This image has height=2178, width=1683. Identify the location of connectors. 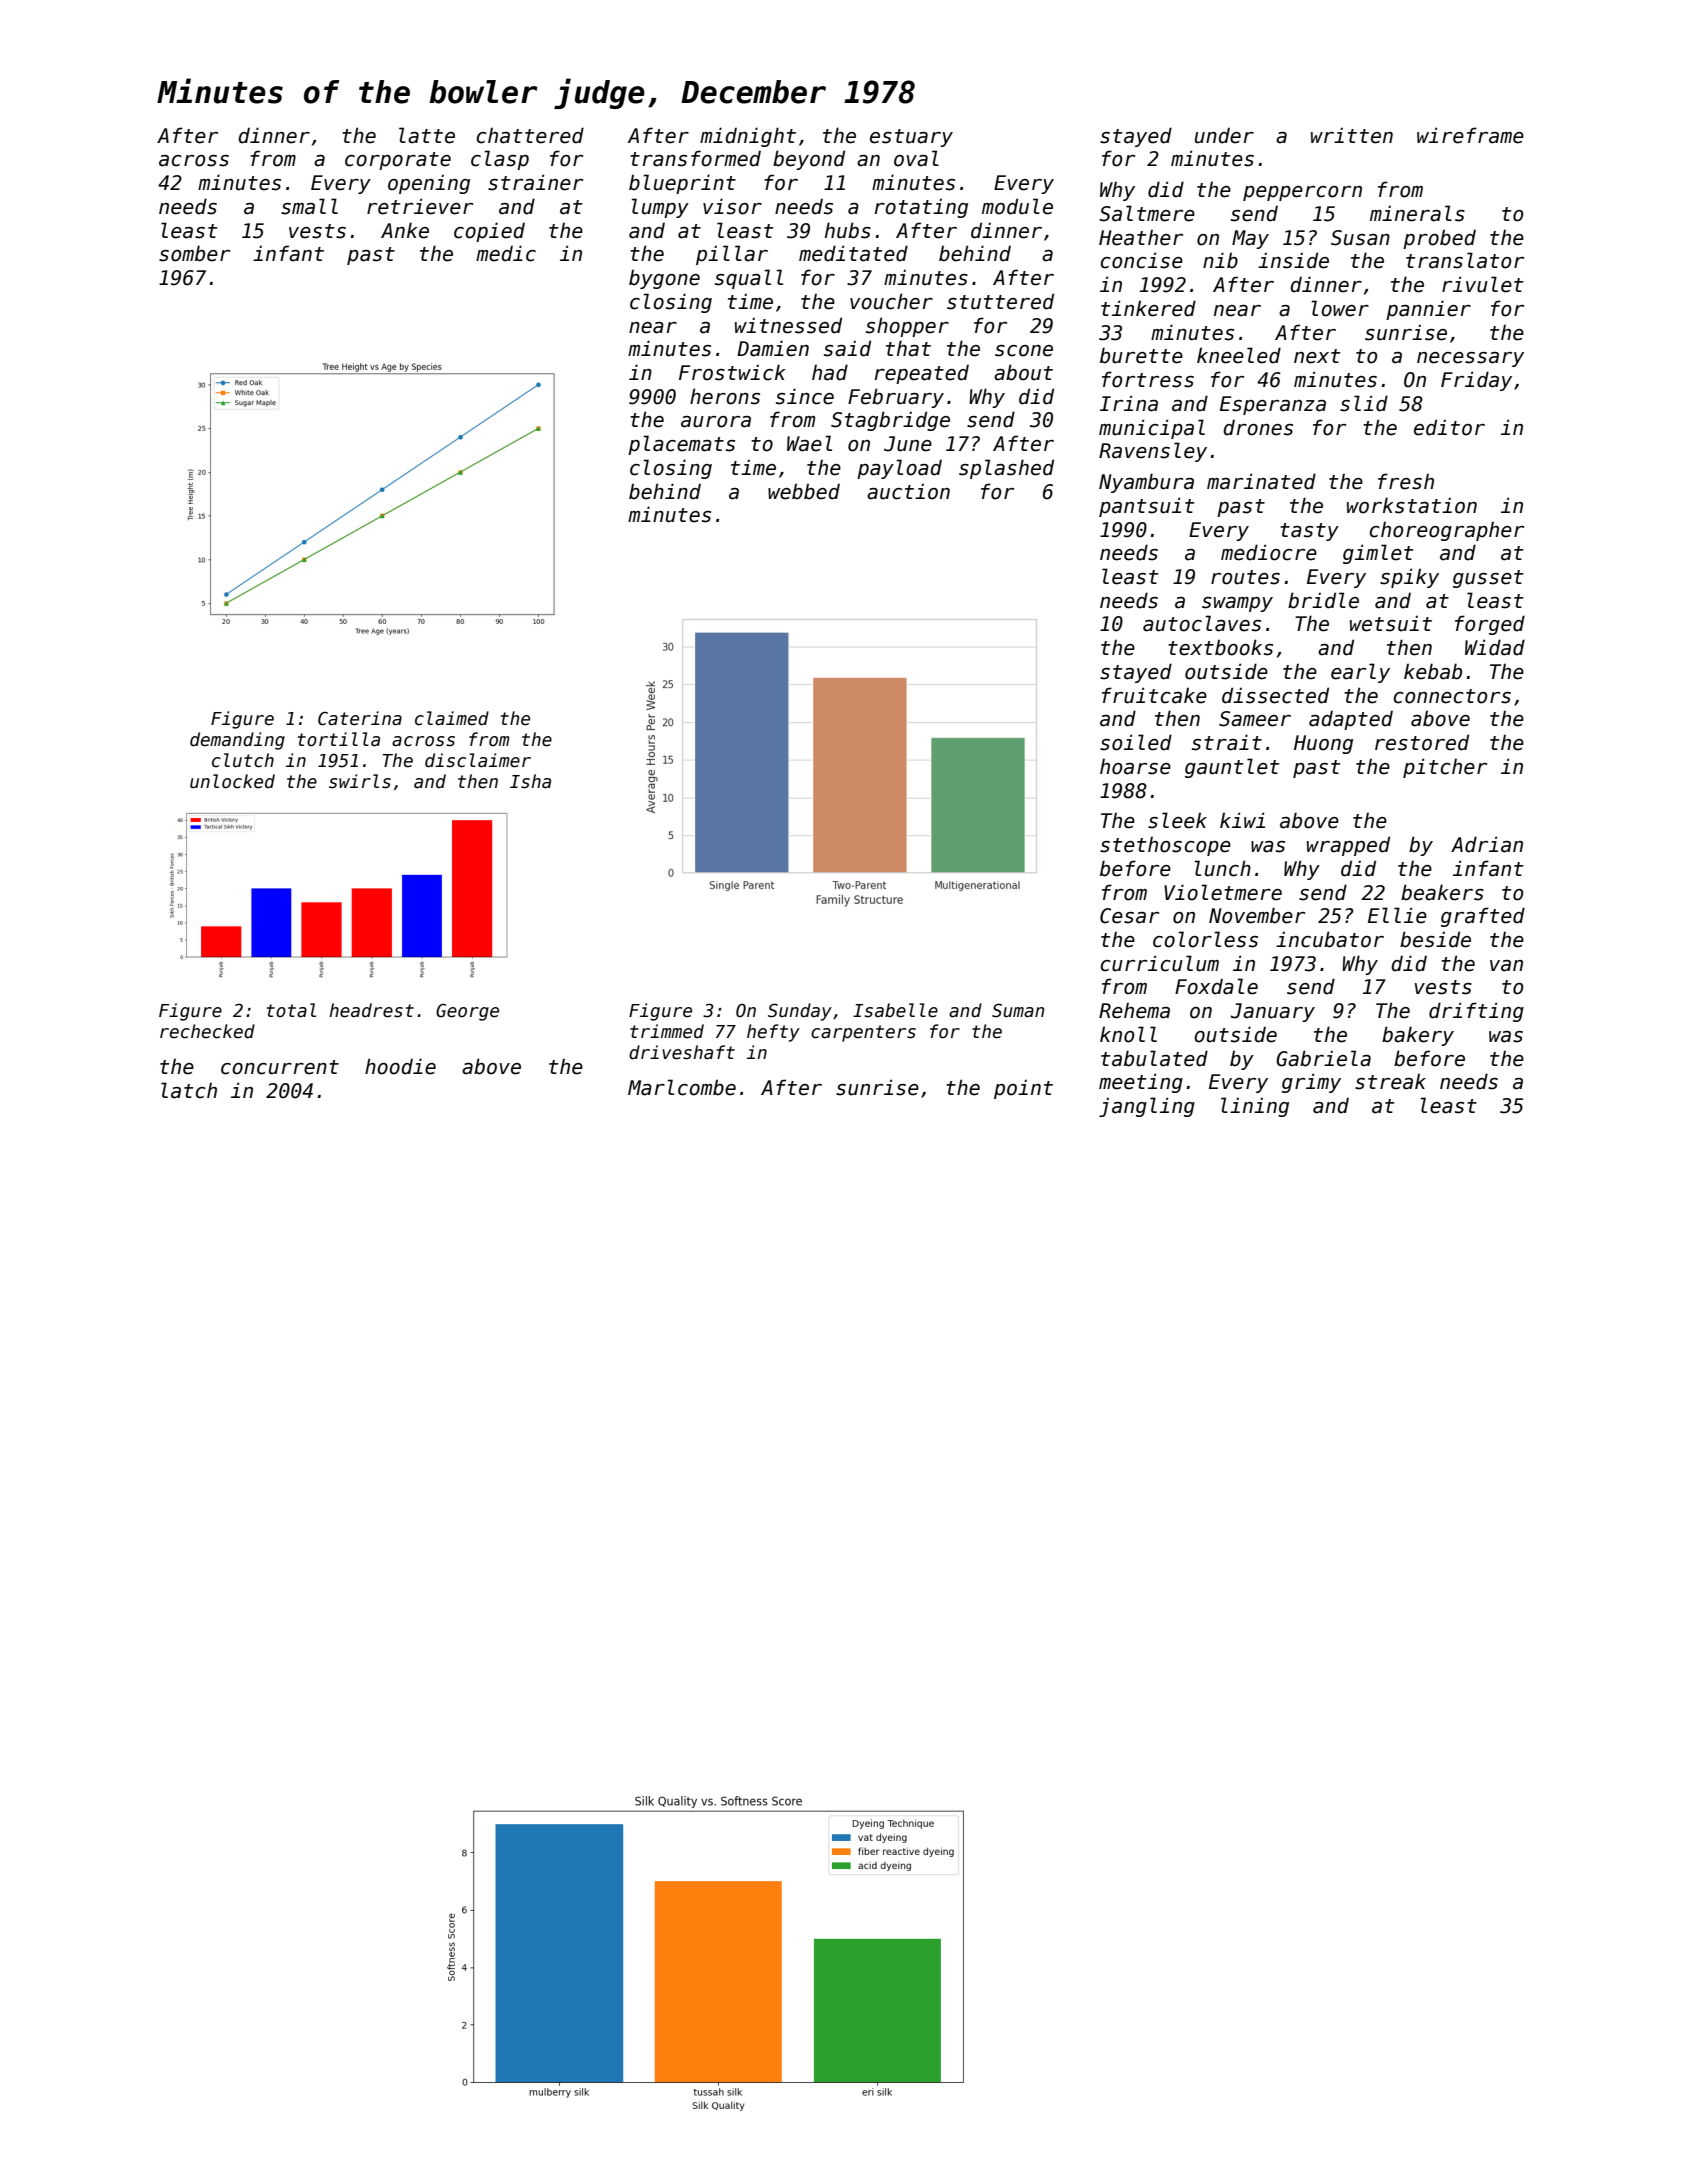
(1452, 696).
